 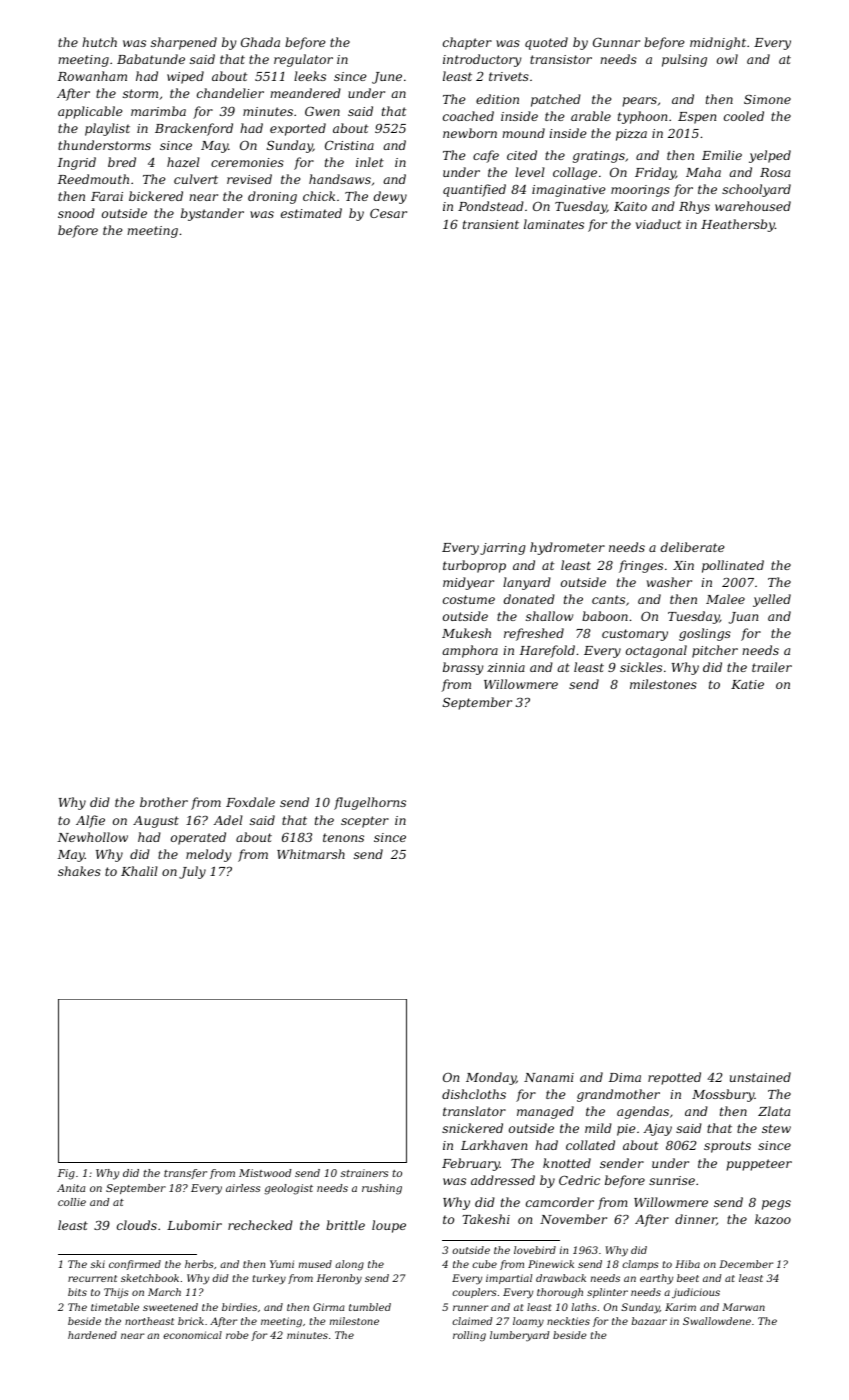 I want to click on Heathersby, so click(x=738, y=225).
